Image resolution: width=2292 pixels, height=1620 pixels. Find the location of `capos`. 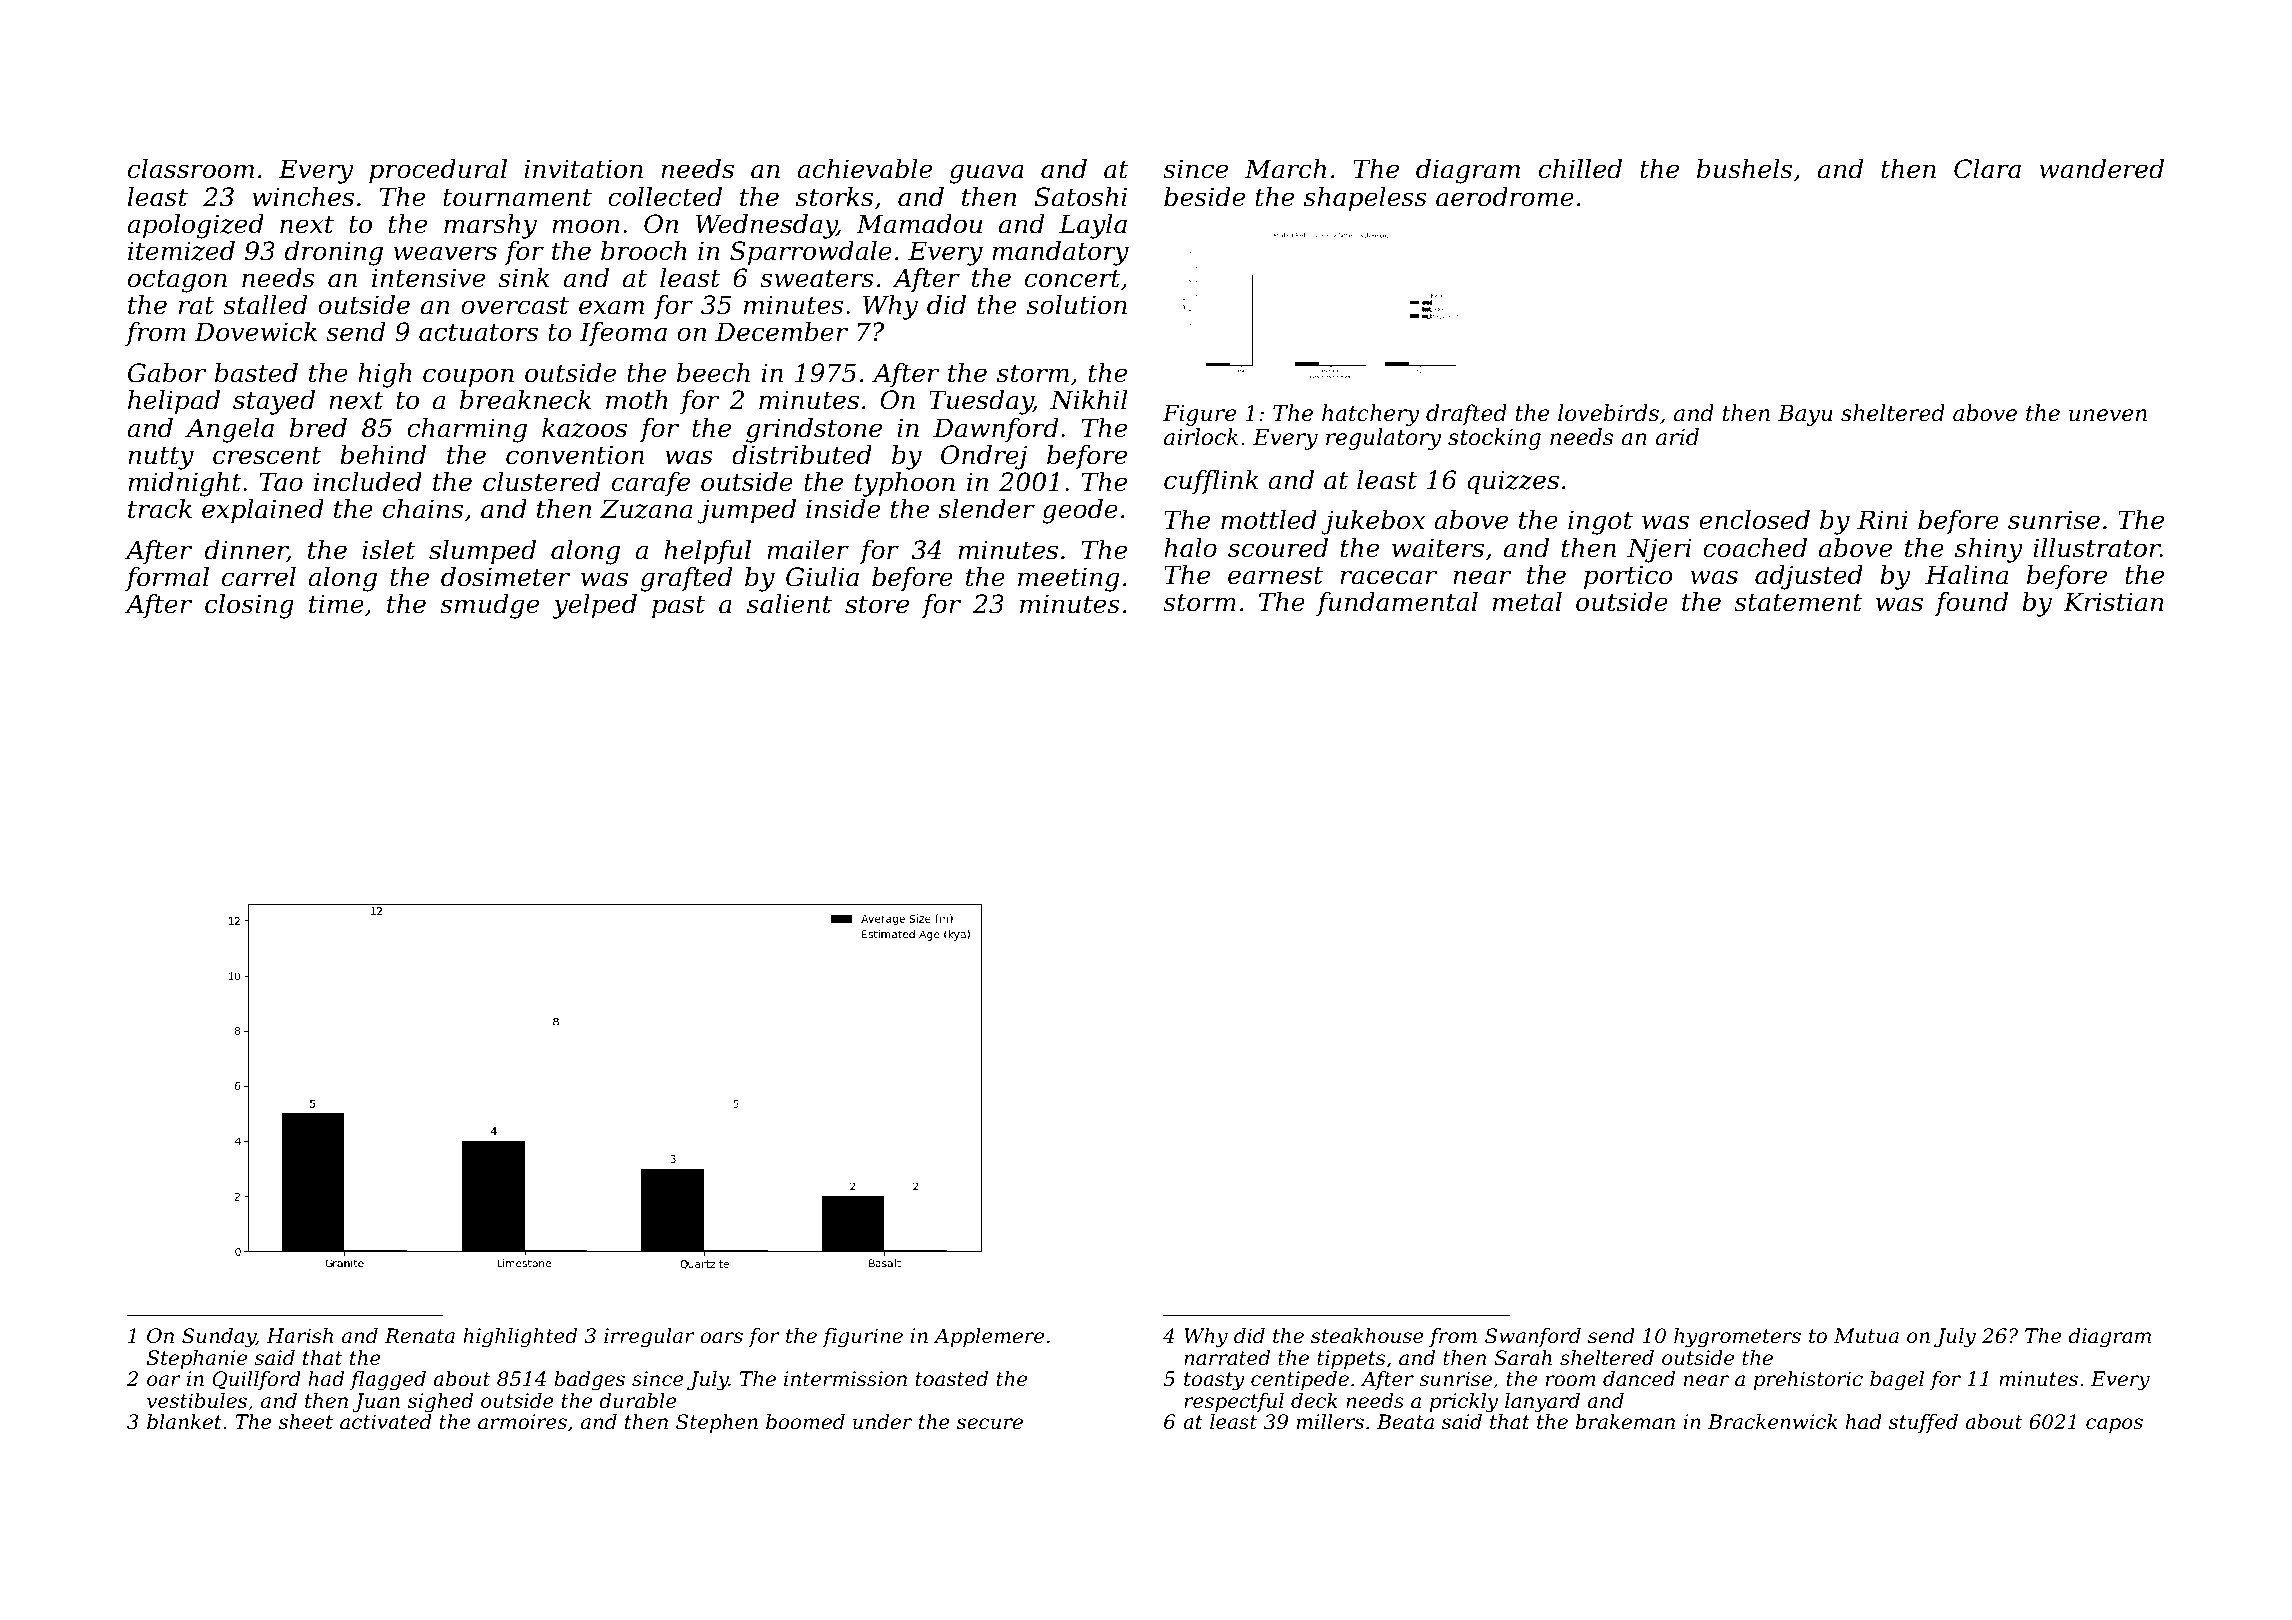

capos is located at coordinates (2114, 1425).
